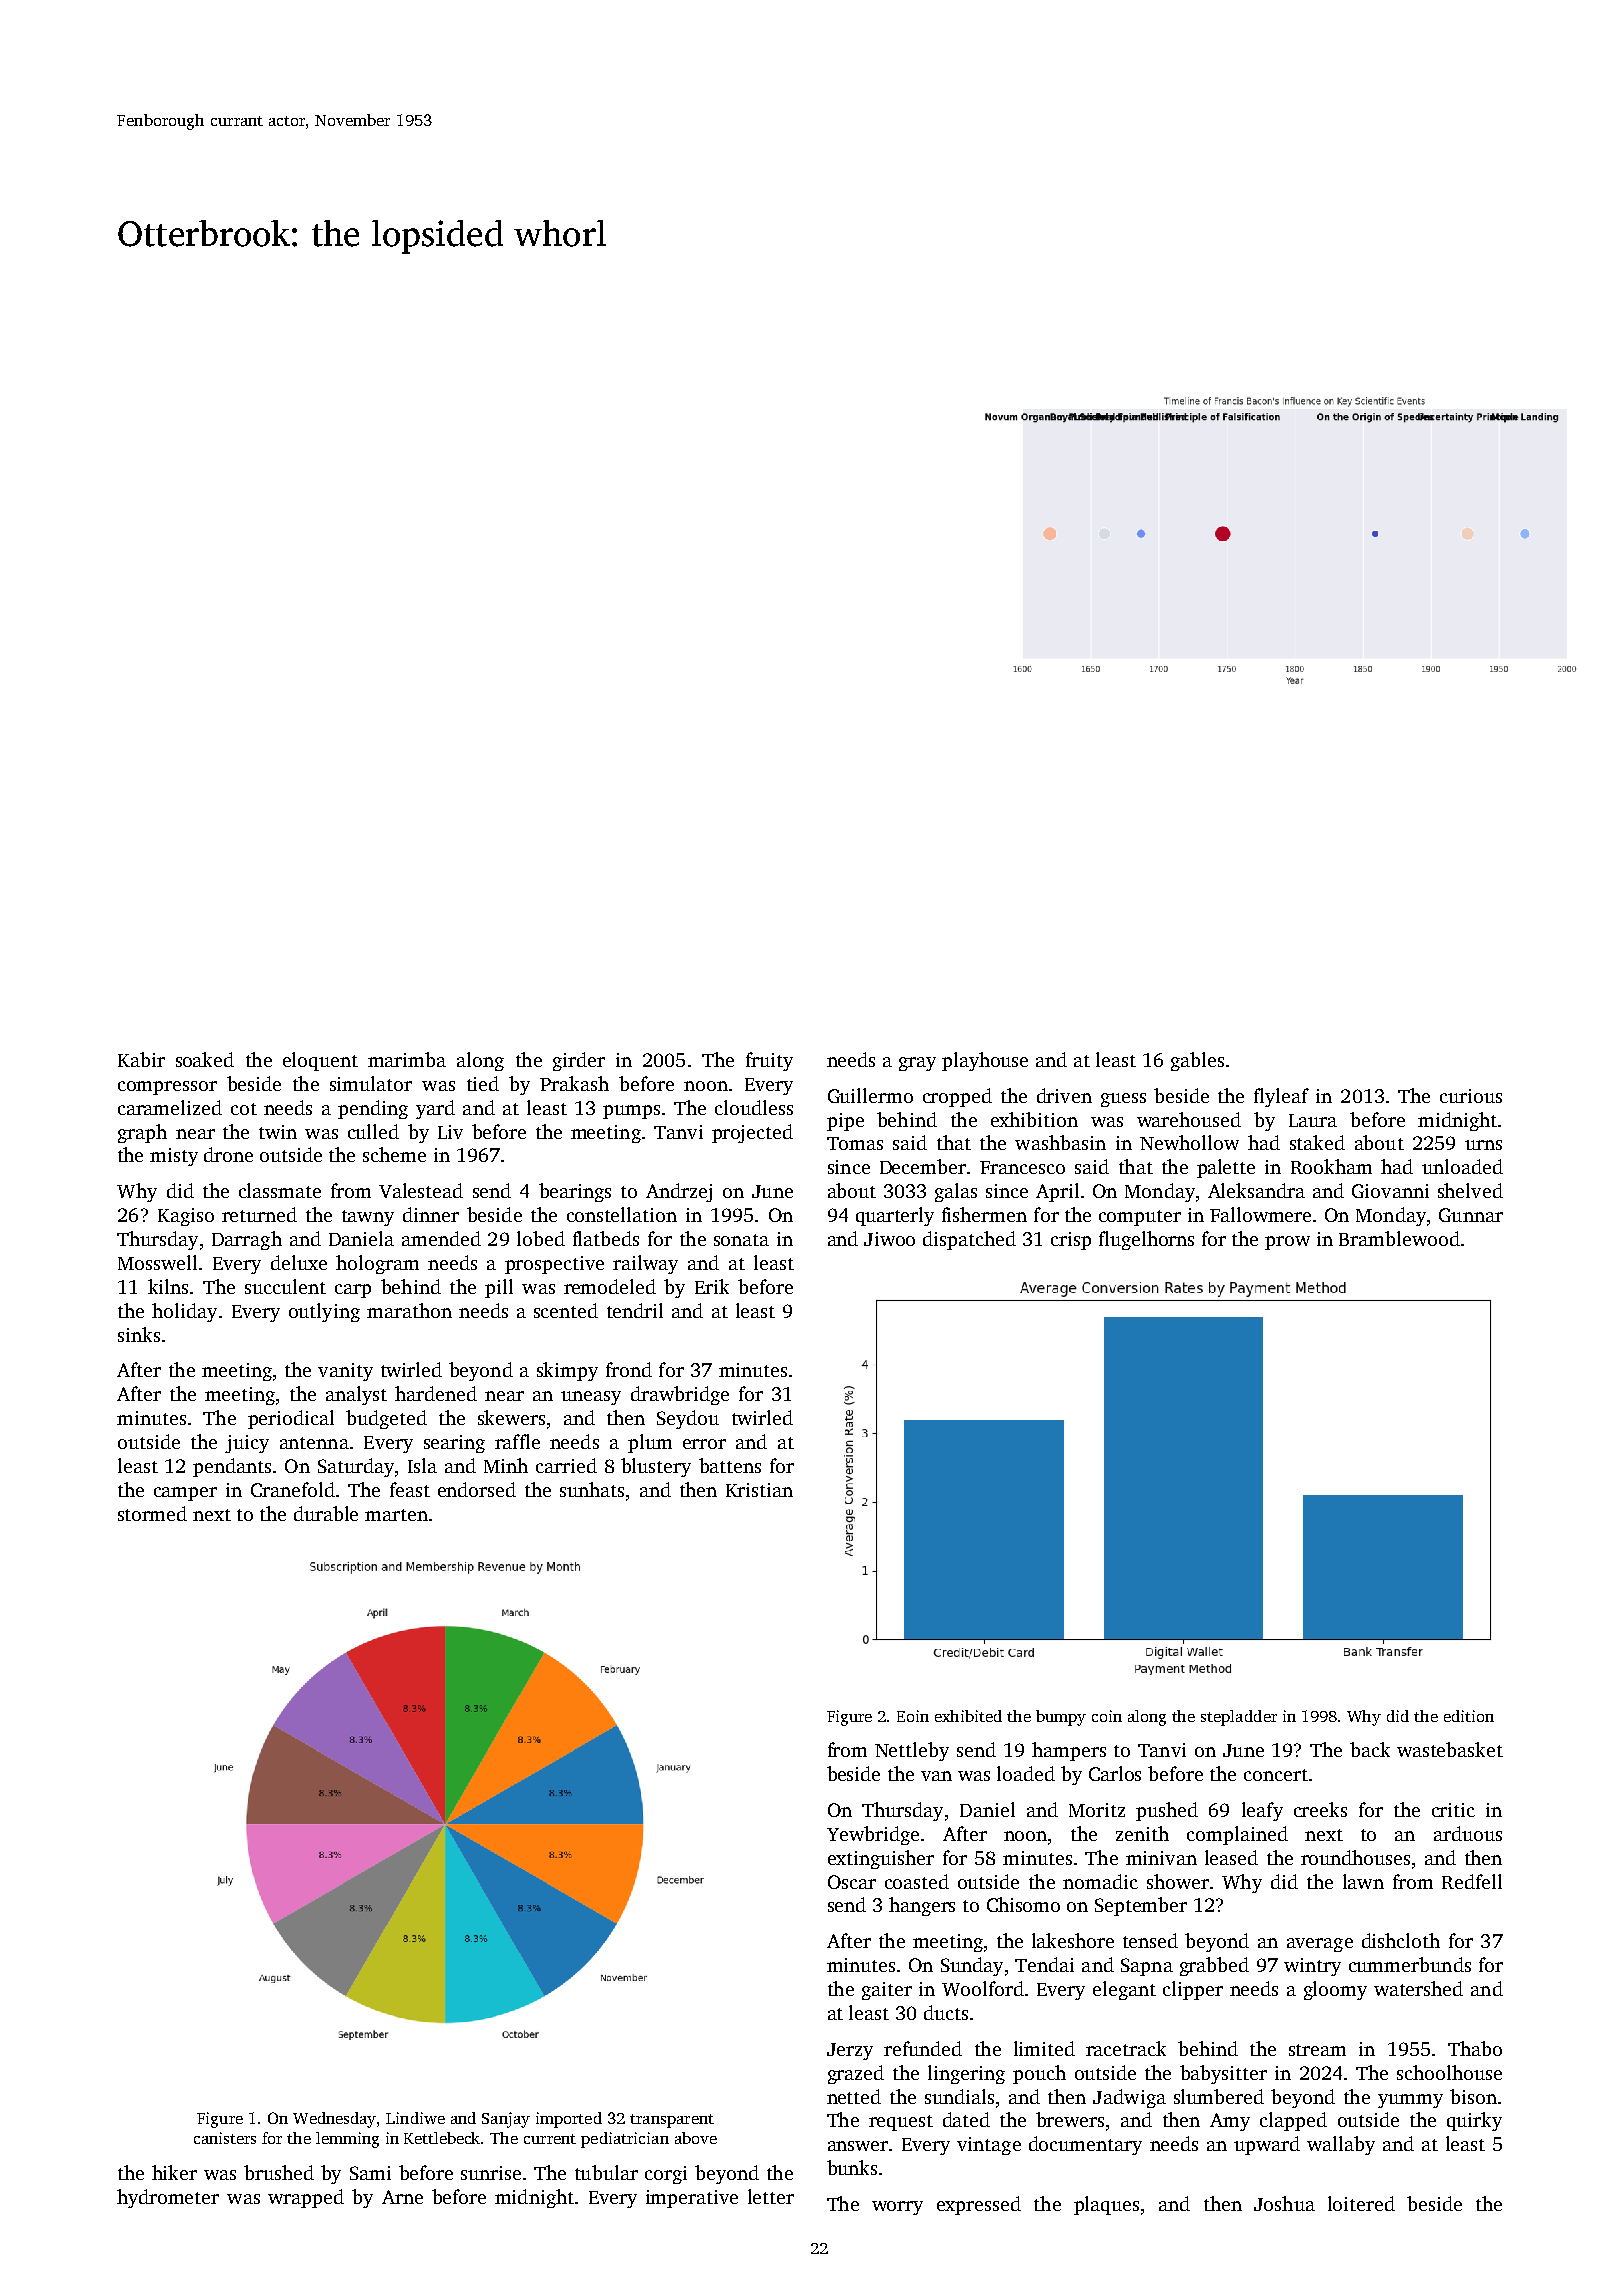  What do you see at coordinates (247, 1444) in the screenshot?
I see `juicy` at bounding box center [247, 1444].
